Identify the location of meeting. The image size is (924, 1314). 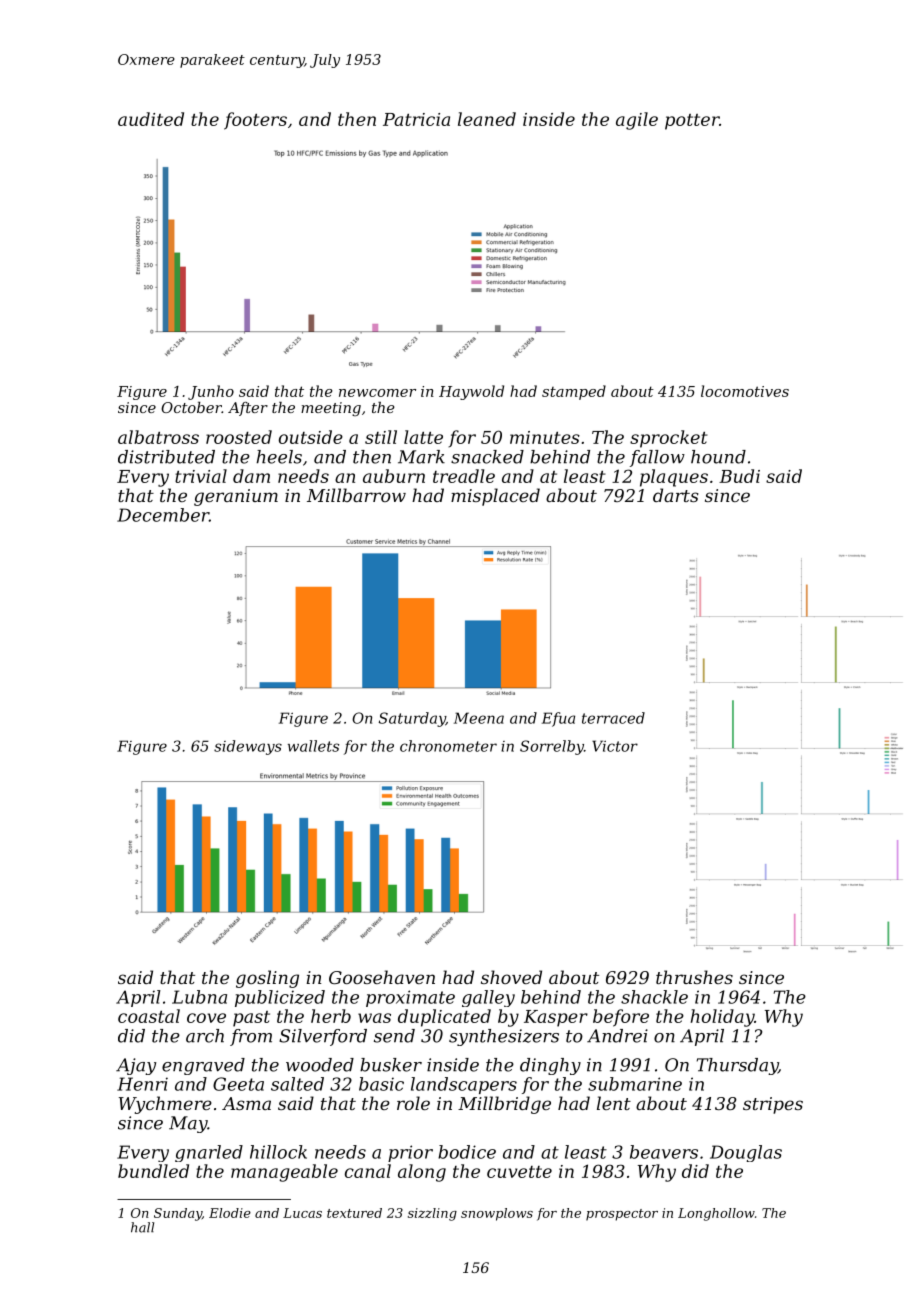
(331, 409).
